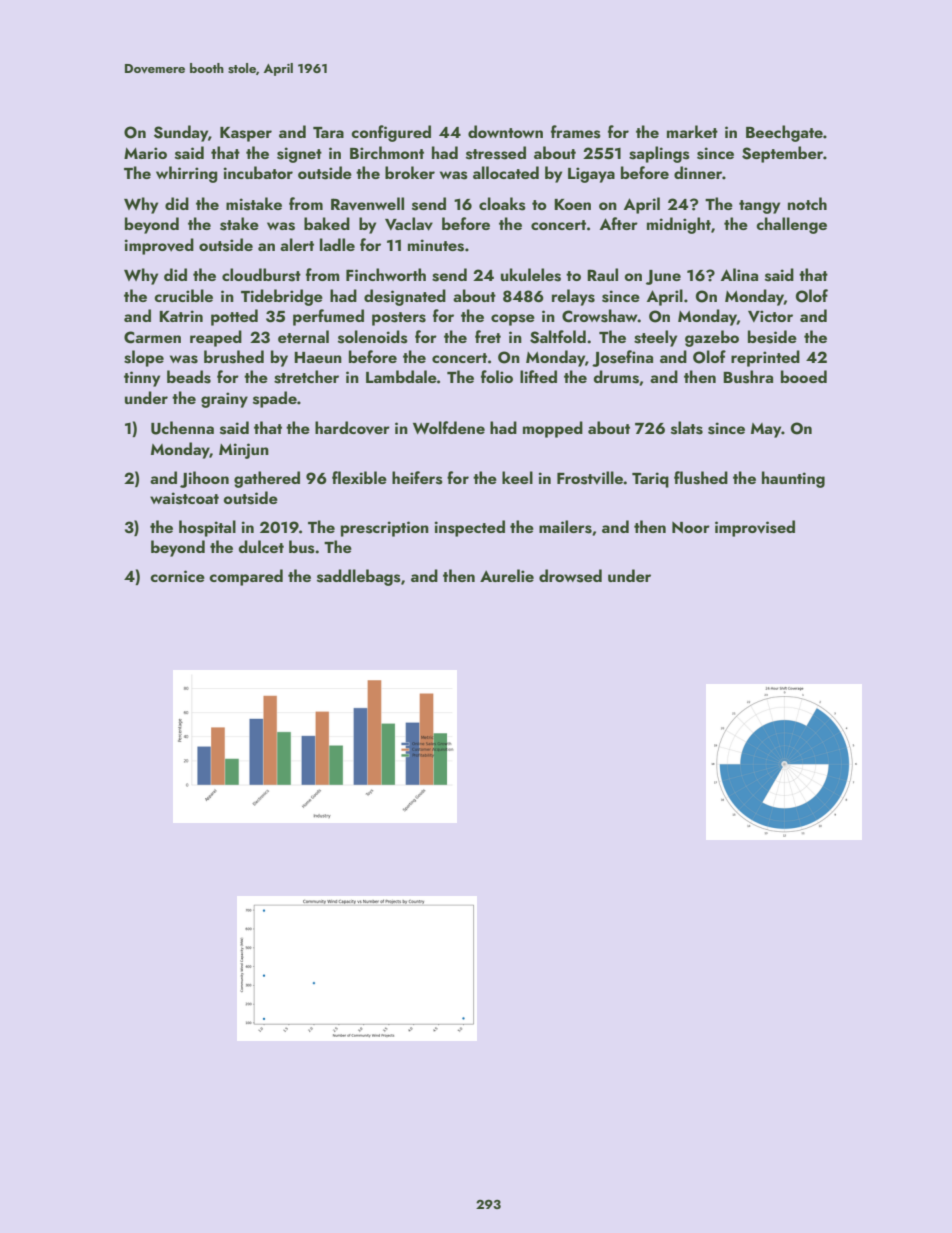 This document has width=952, height=1233. What do you see at coordinates (145, 153) in the document?
I see `Mario` at bounding box center [145, 153].
